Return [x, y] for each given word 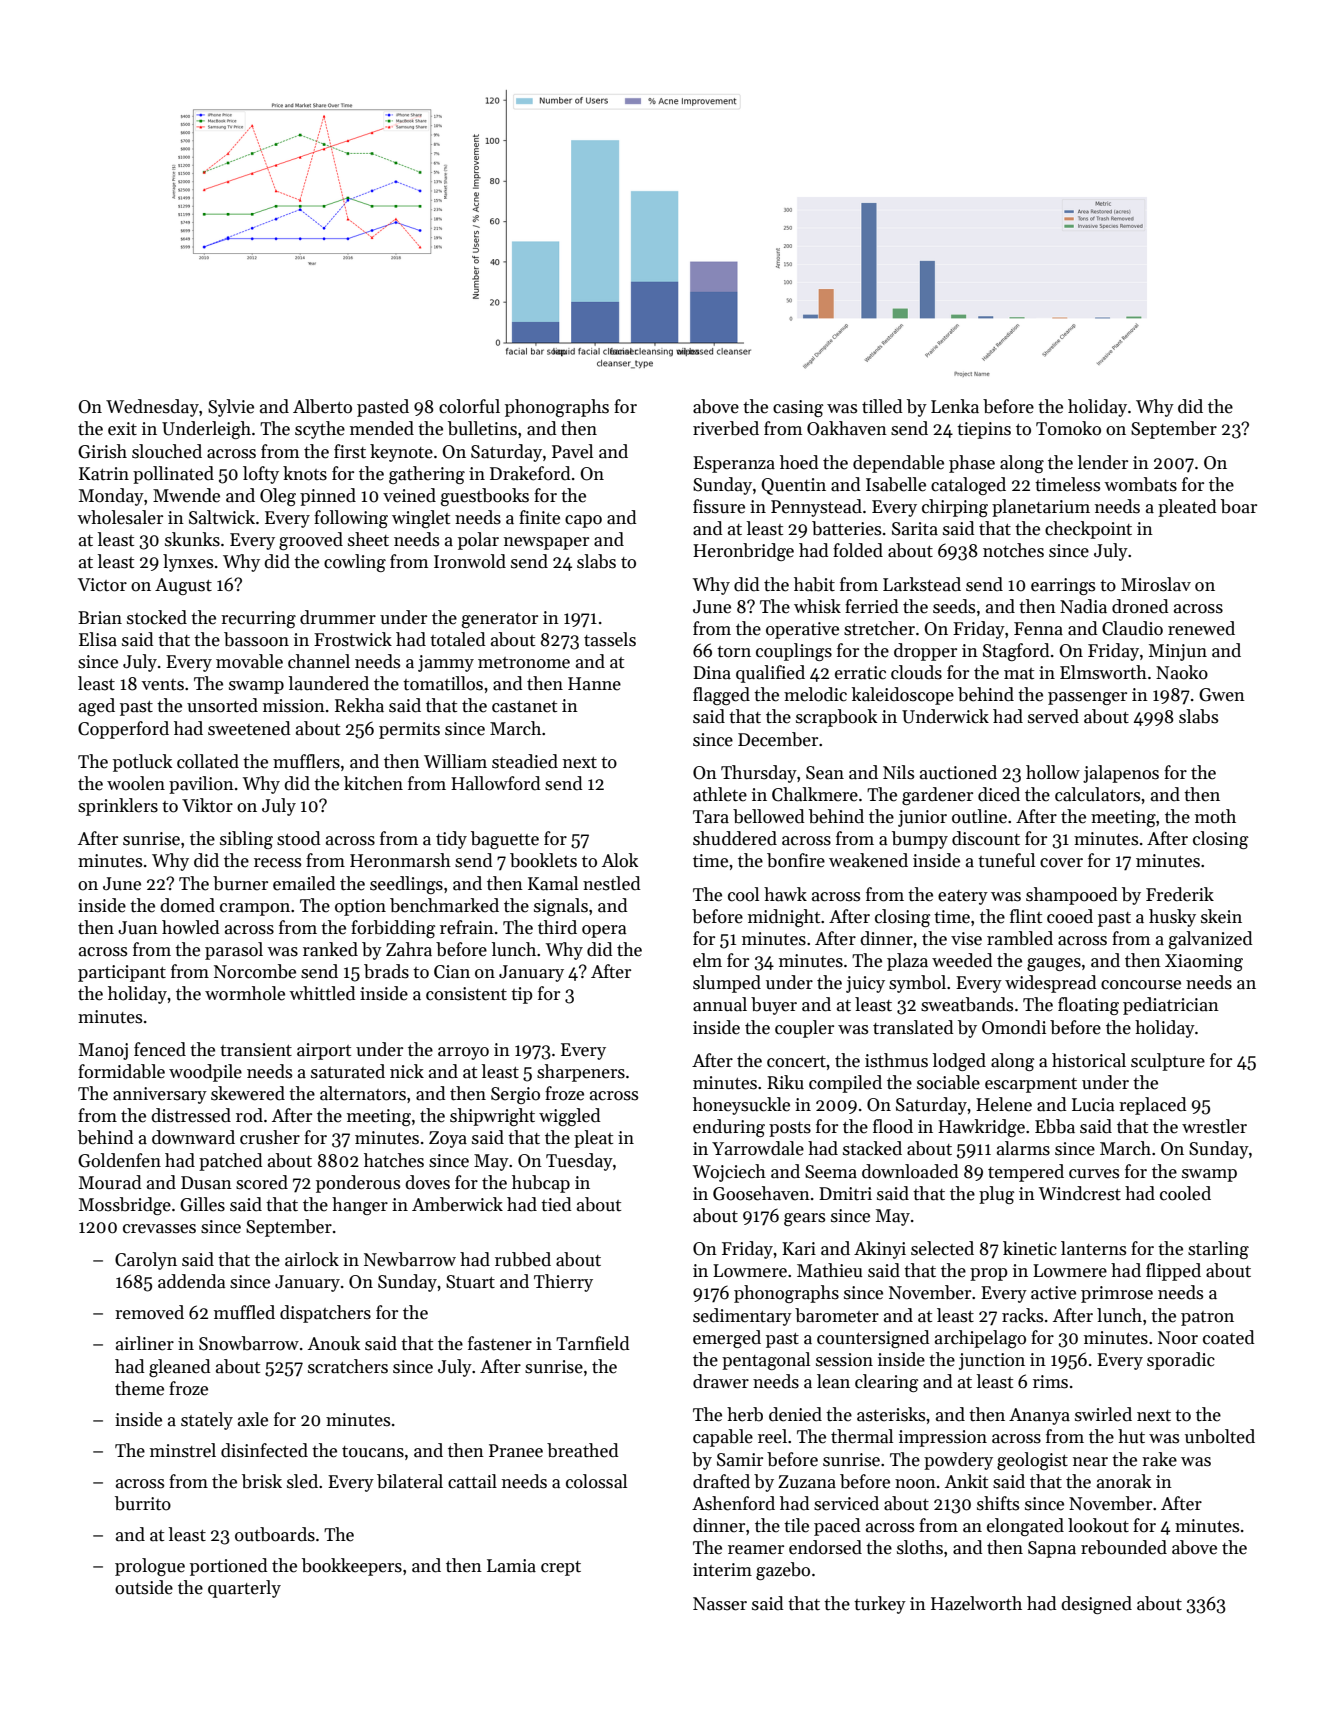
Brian [100, 618]
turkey [880, 1605]
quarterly [244, 1589]
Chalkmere [815, 794]
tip [521, 995]
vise [966, 939]
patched [231, 1162]
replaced [1153, 1106]
